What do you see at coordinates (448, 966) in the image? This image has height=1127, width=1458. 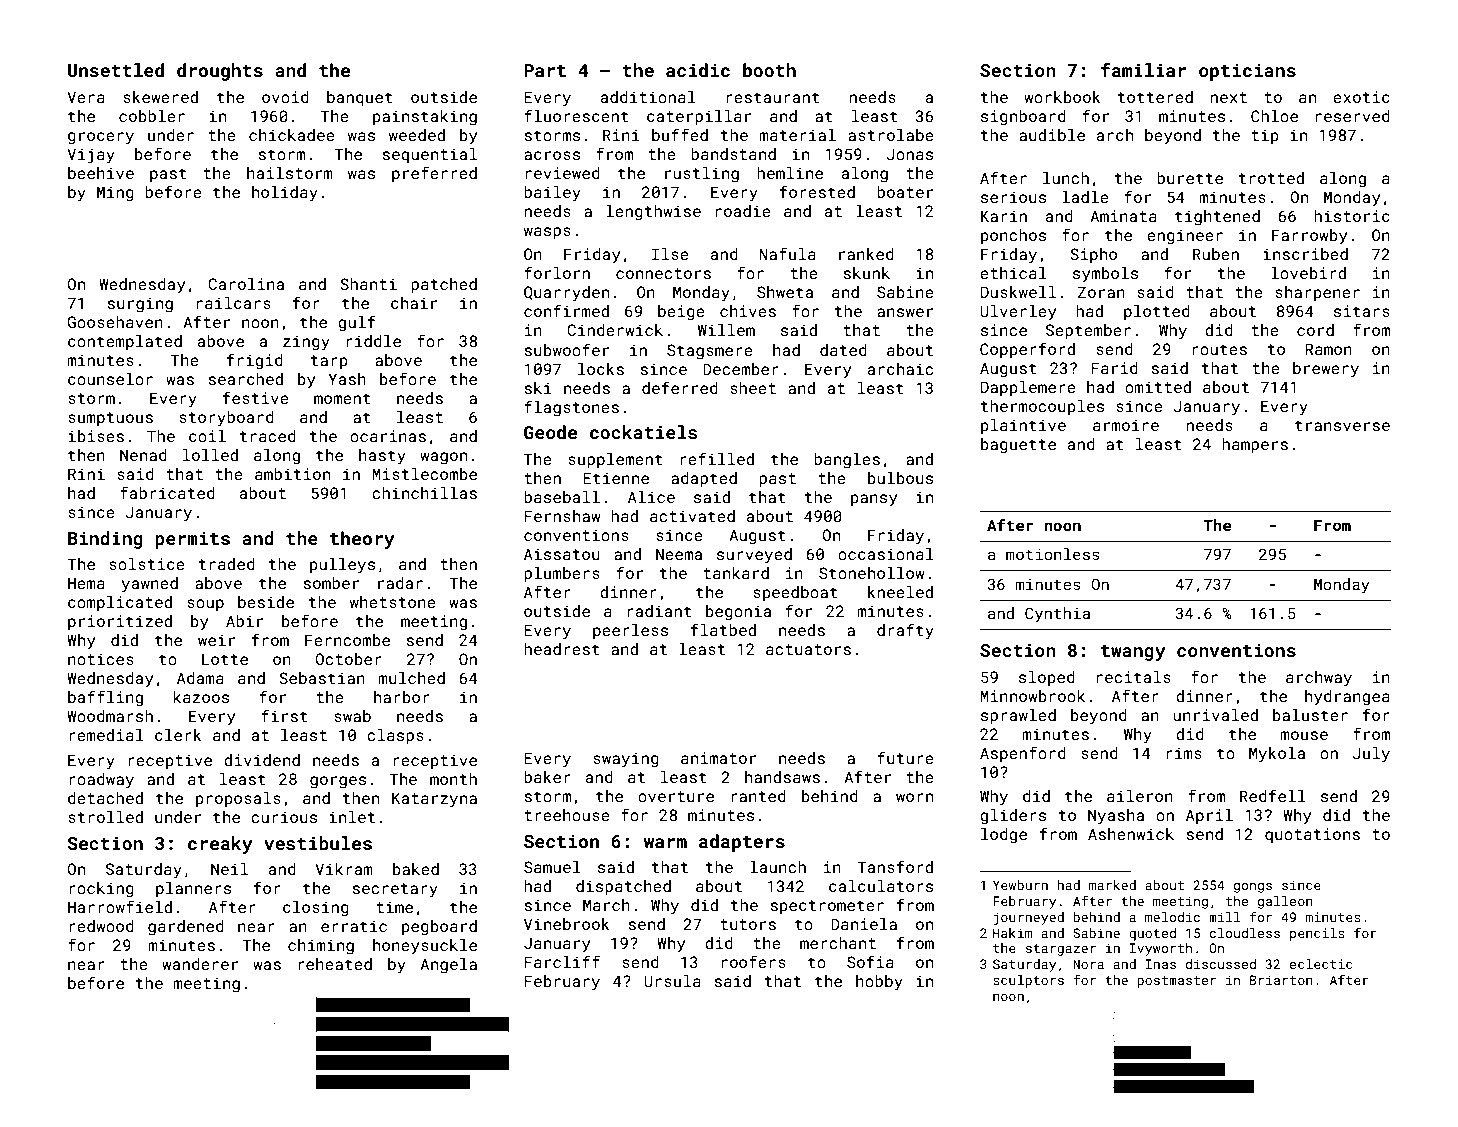 I see `Angela` at bounding box center [448, 966].
